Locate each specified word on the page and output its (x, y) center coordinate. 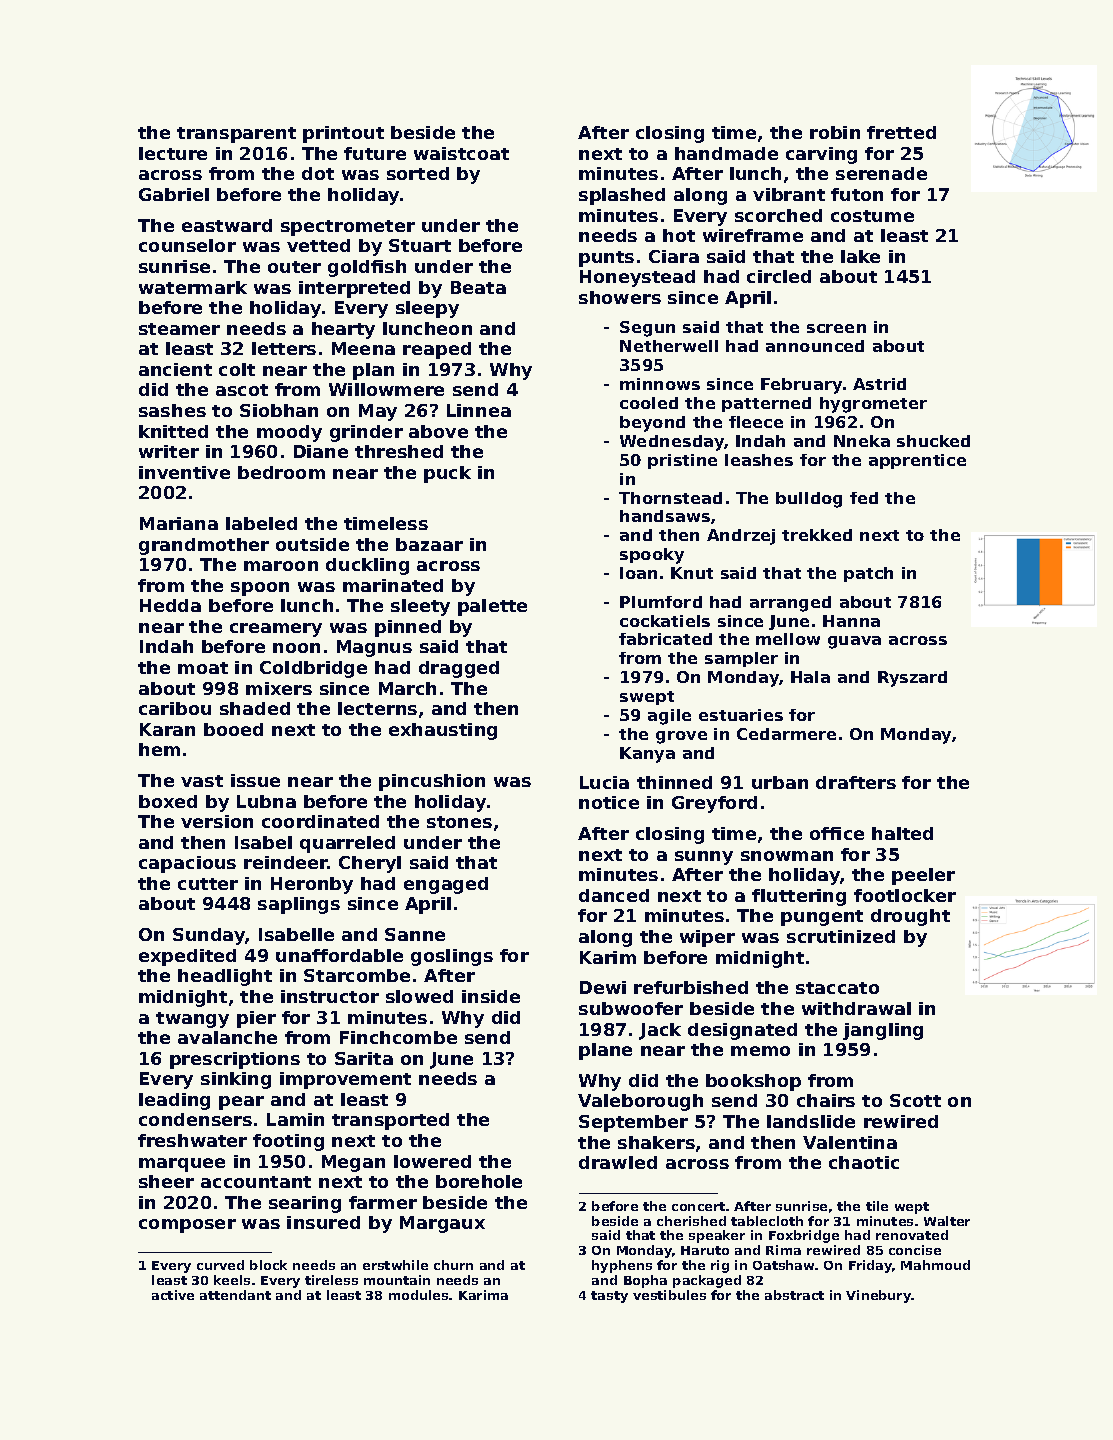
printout (343, 134)
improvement (345, 1080)
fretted (901, 132)
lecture (173, 153)
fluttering (799, 897)
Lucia (604, 782)
